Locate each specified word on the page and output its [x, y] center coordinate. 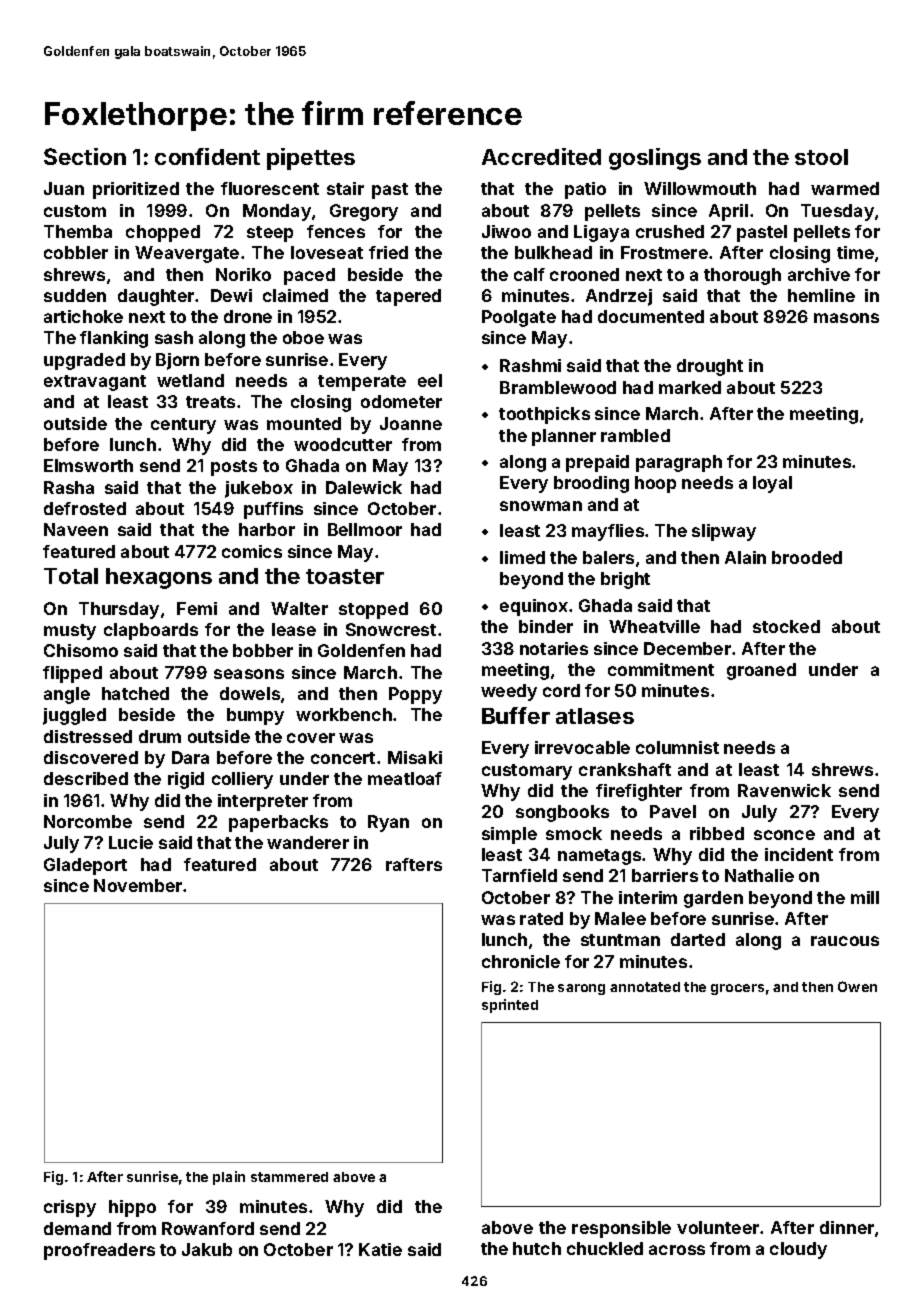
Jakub [207, 1249]
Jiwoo [506, 231]
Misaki [415, 757]
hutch [537, 1248]
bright [625, 580]
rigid [186, 780]
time [855, 252]
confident [207, 156]
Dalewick [364, 487]
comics [252, 551]
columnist [677, 747]
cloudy [798, 1250]
